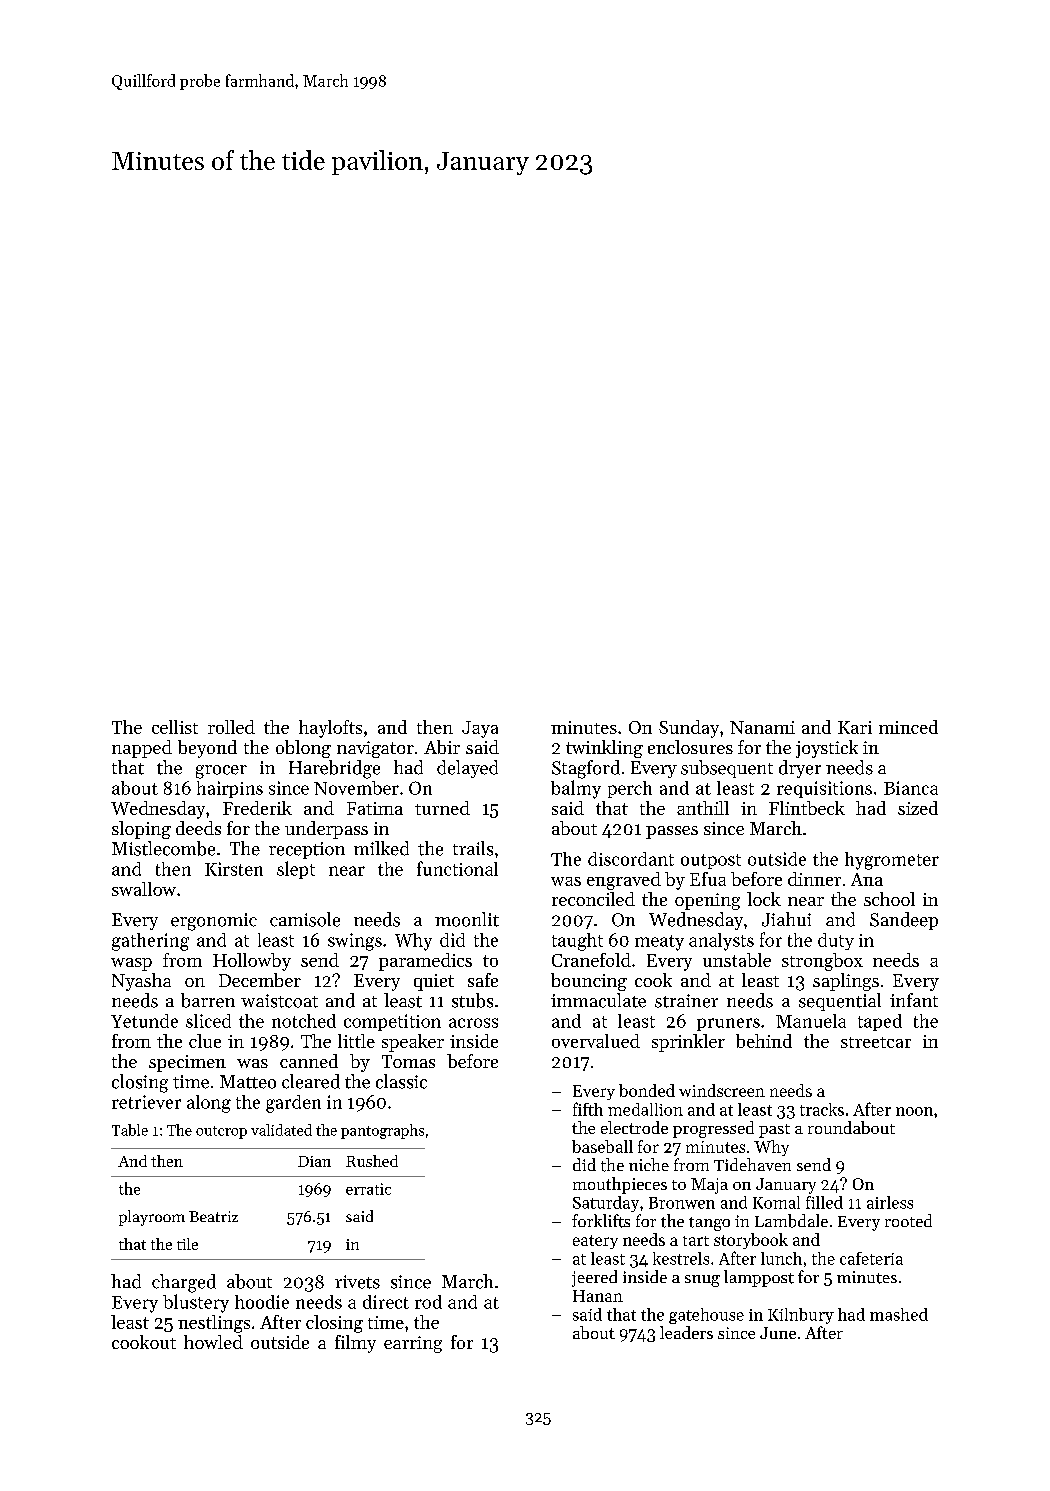  I want to click on taught, so click(577, 942).
